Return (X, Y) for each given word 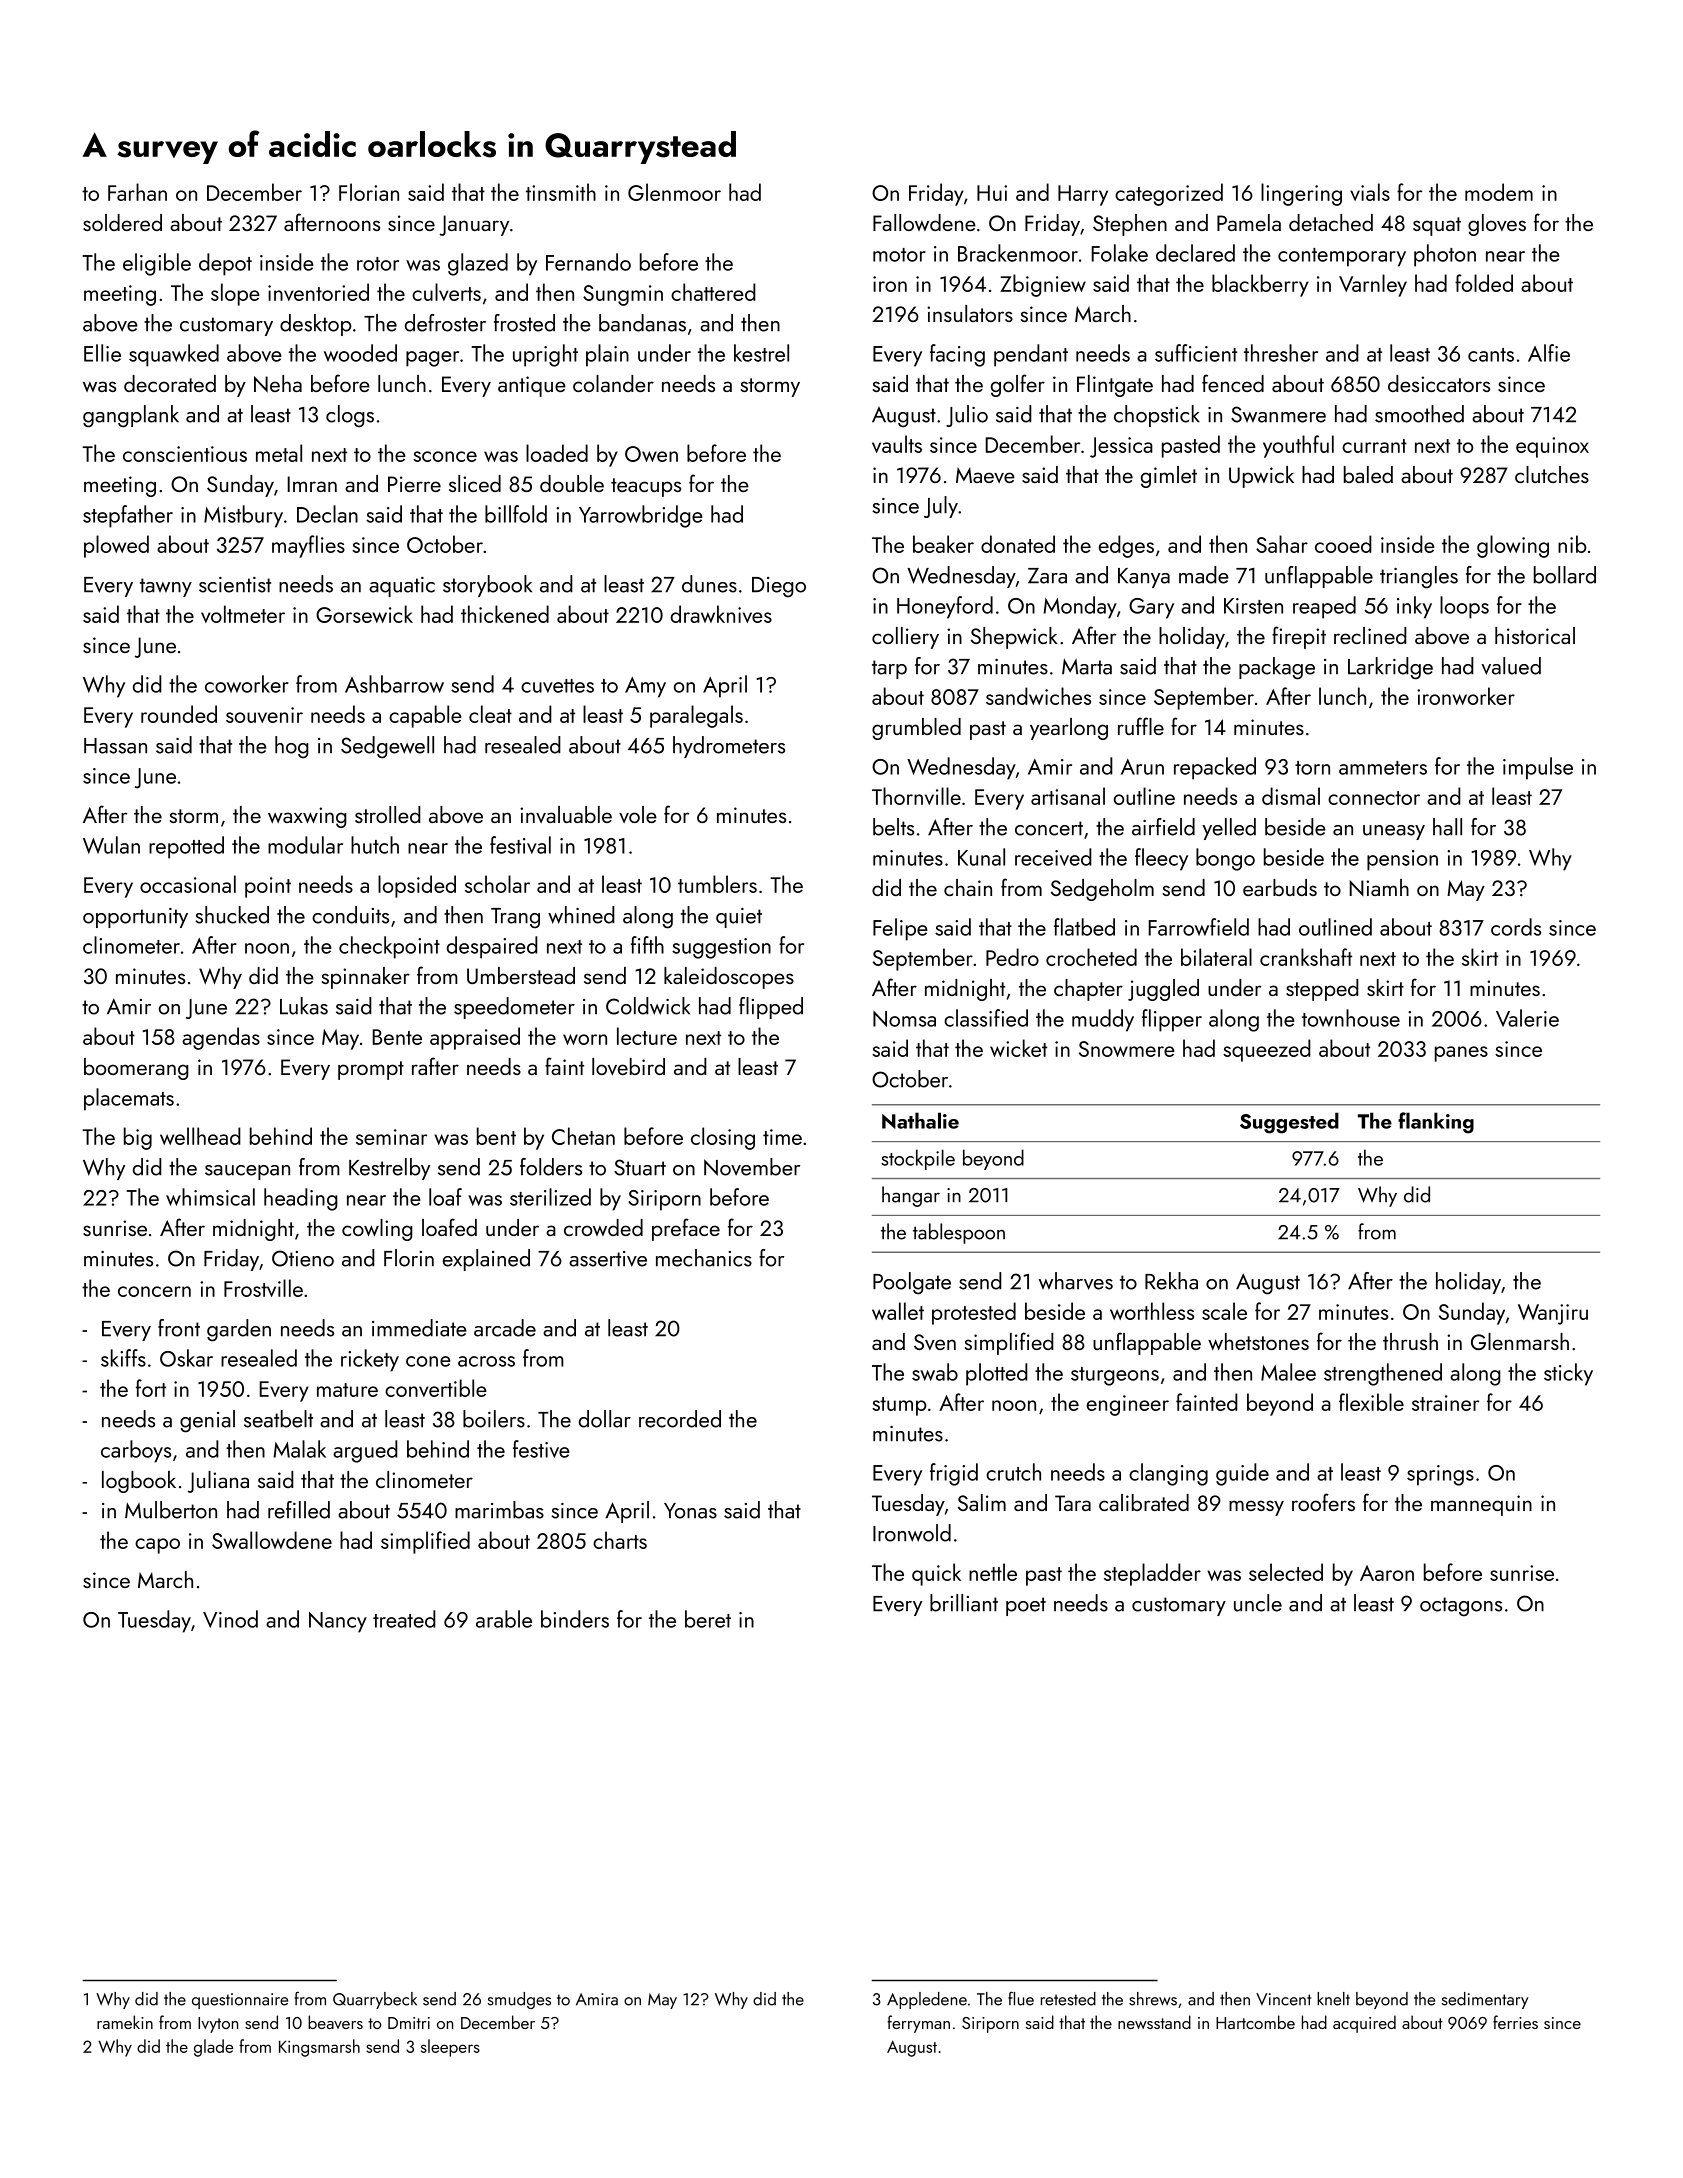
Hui (992, 193)
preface (686, 1229)
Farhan (137, 192)
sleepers (450, 2048)
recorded (680, 1419)
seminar (391, 1137)
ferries (1515, 2022)
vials (1370, 192)
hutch (375, 845)
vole (638, 814)
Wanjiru (1553, 1314)
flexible (1371, 1402)
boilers (494, 1419)
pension (1402, 860)
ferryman (918, 2024)
